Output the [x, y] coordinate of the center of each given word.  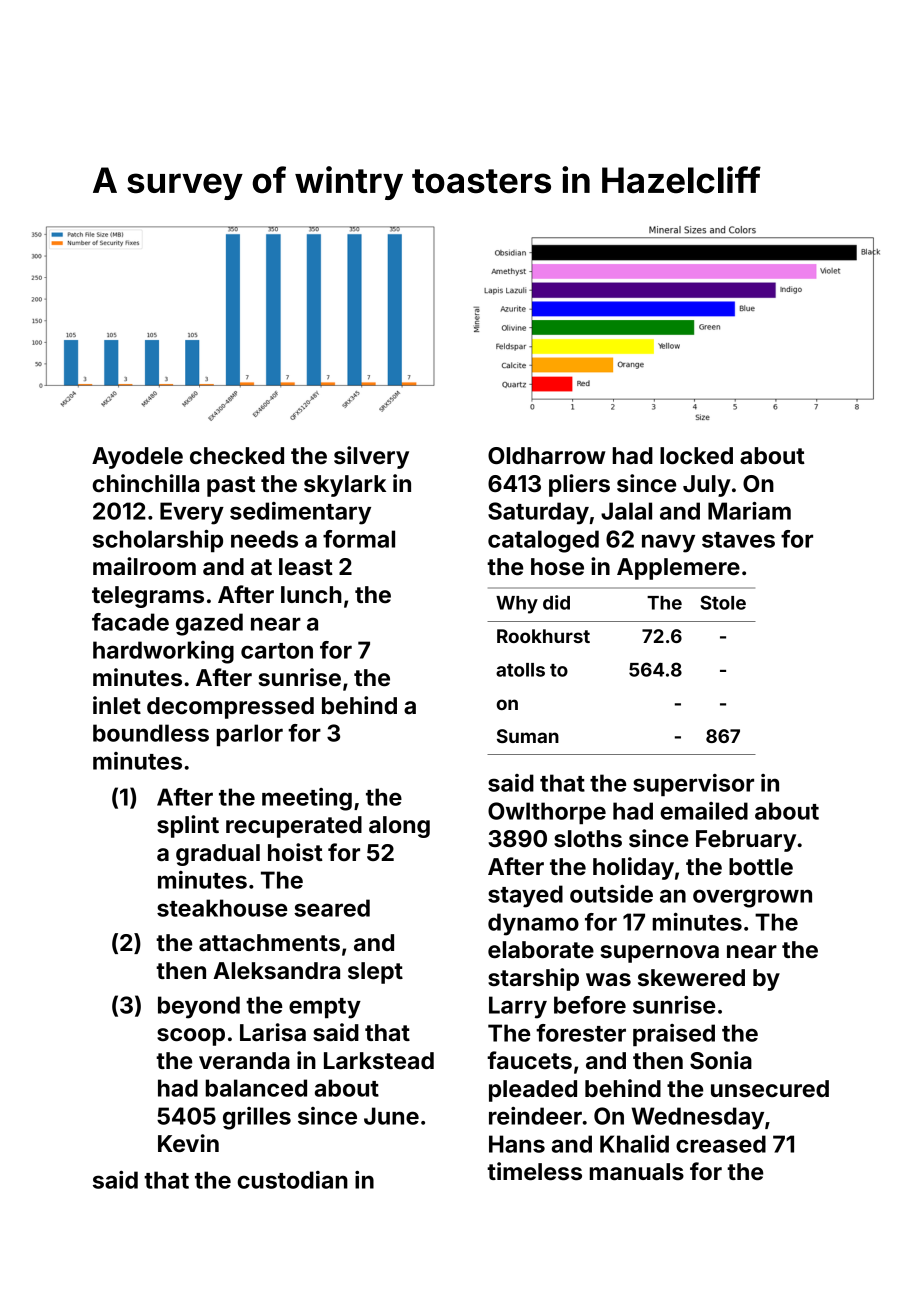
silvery [371, 457]
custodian [292, 1180]
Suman [528, 736]
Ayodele [137, 458]
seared [332, 908]
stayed [525, 896]
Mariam [749, 511]
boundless [151, 733]
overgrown [752, 898]
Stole [723, 602]
